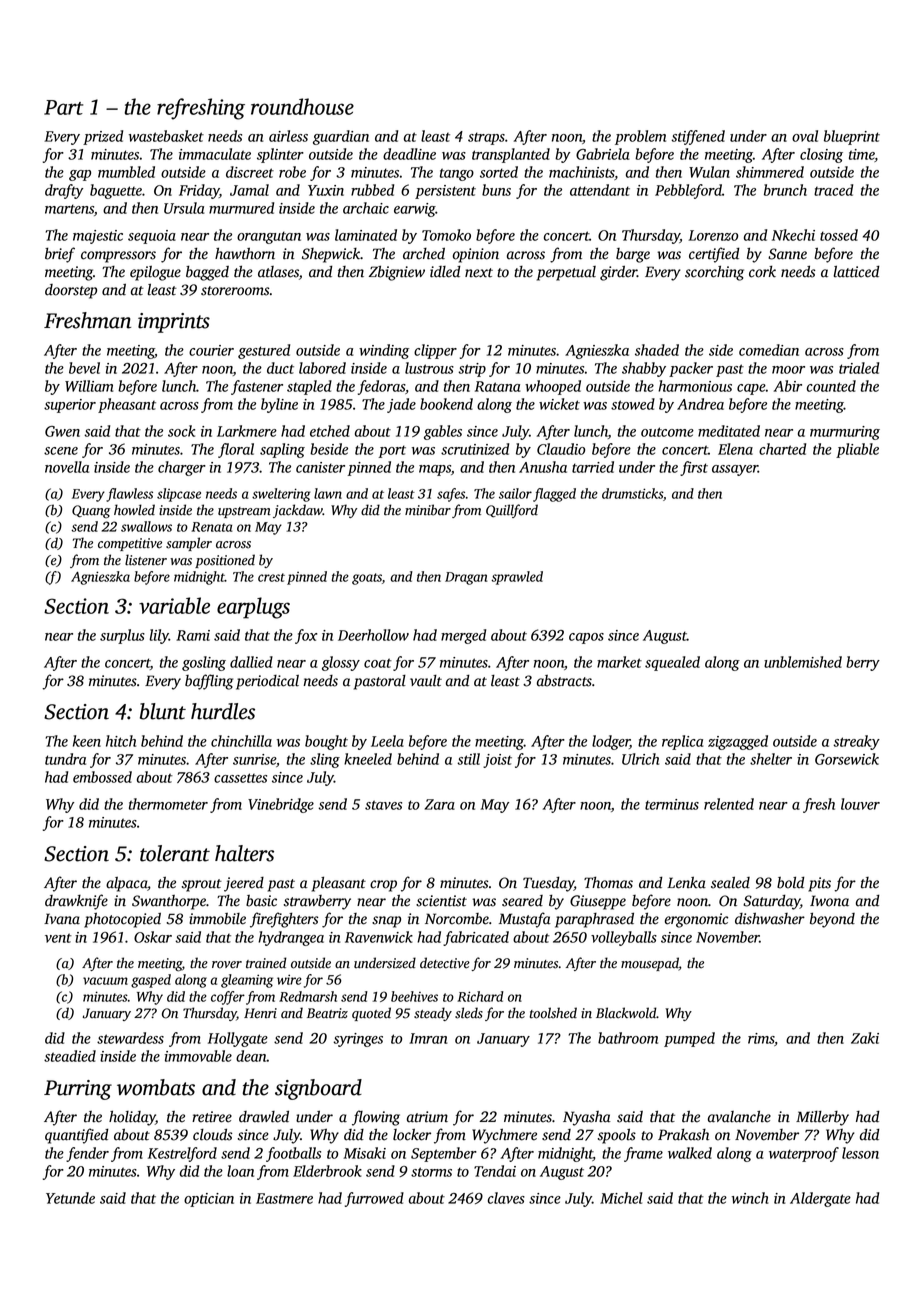 The image size is (924, 1308). I want to click on drafty, so click(64, 191).
